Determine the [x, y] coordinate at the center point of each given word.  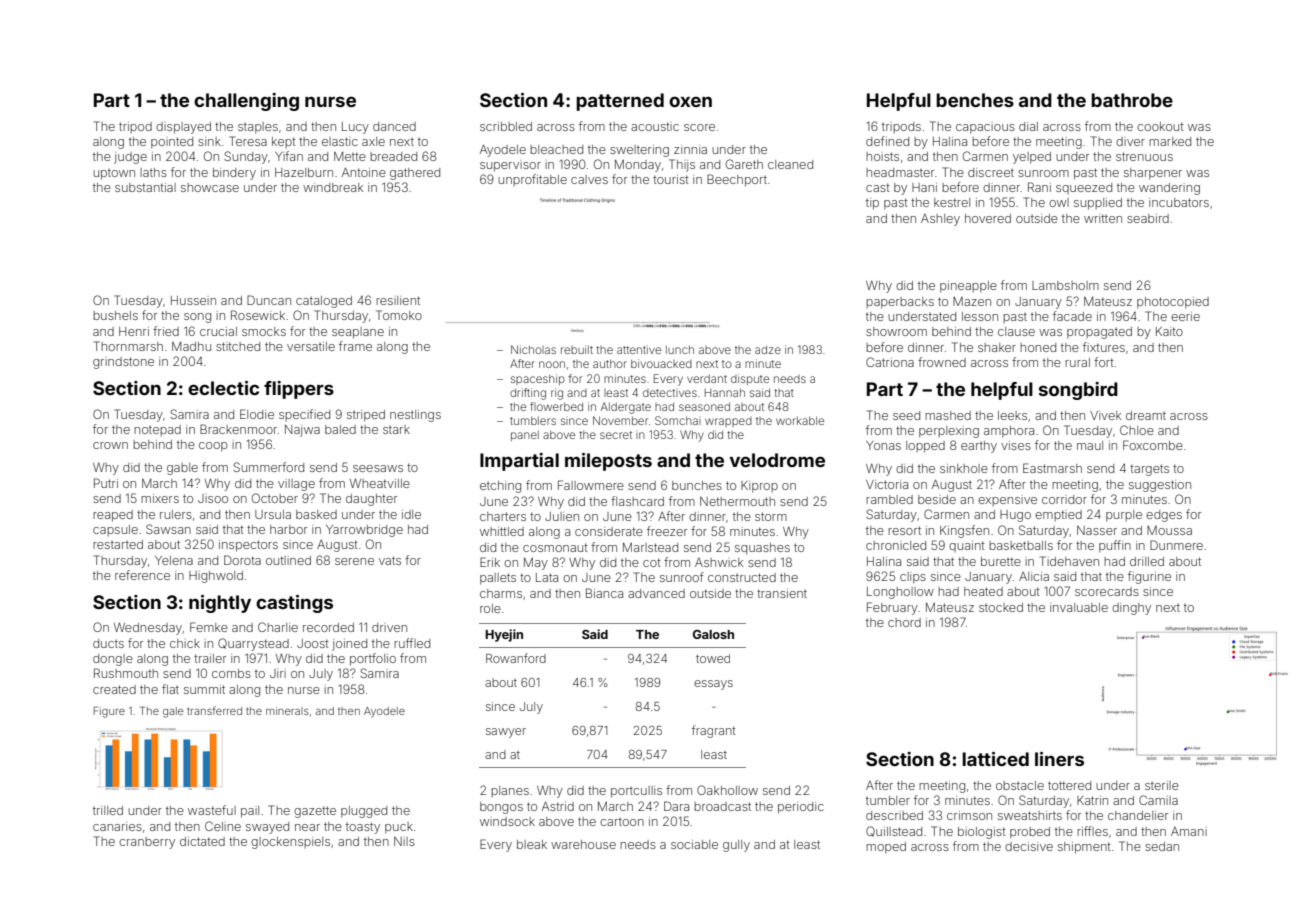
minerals [287, 711]
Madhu [191, 346]
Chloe [1137, 430]
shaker [997, 347]
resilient [398, 300]
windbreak [333, 187]
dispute [750, 379]
